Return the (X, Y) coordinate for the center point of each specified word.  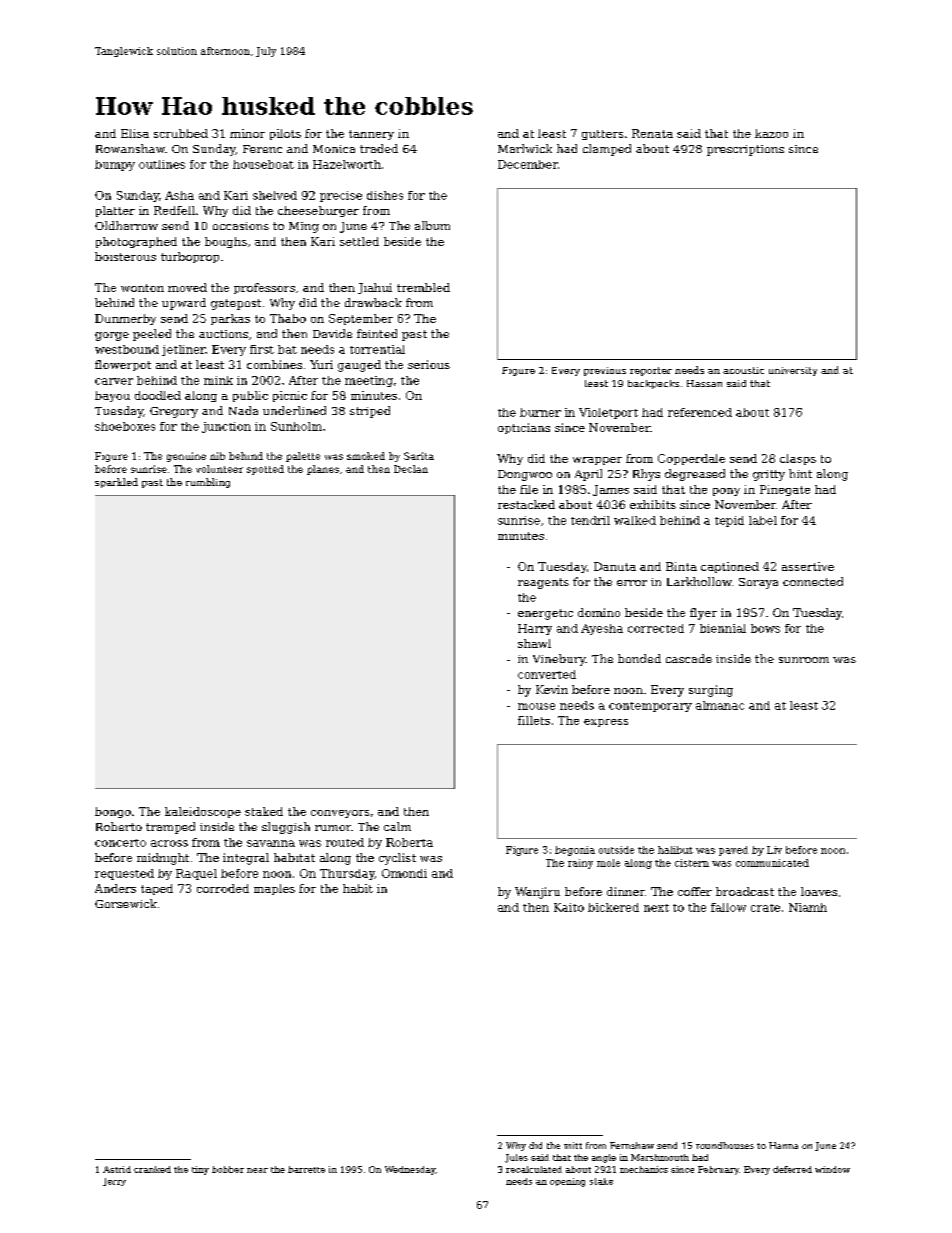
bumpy (115, 165)
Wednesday (410, 1170)
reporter (651, 371)
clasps (798, 459)
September (361, 319)
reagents (543, 583)
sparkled (116, 483)
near (257, 1170)
